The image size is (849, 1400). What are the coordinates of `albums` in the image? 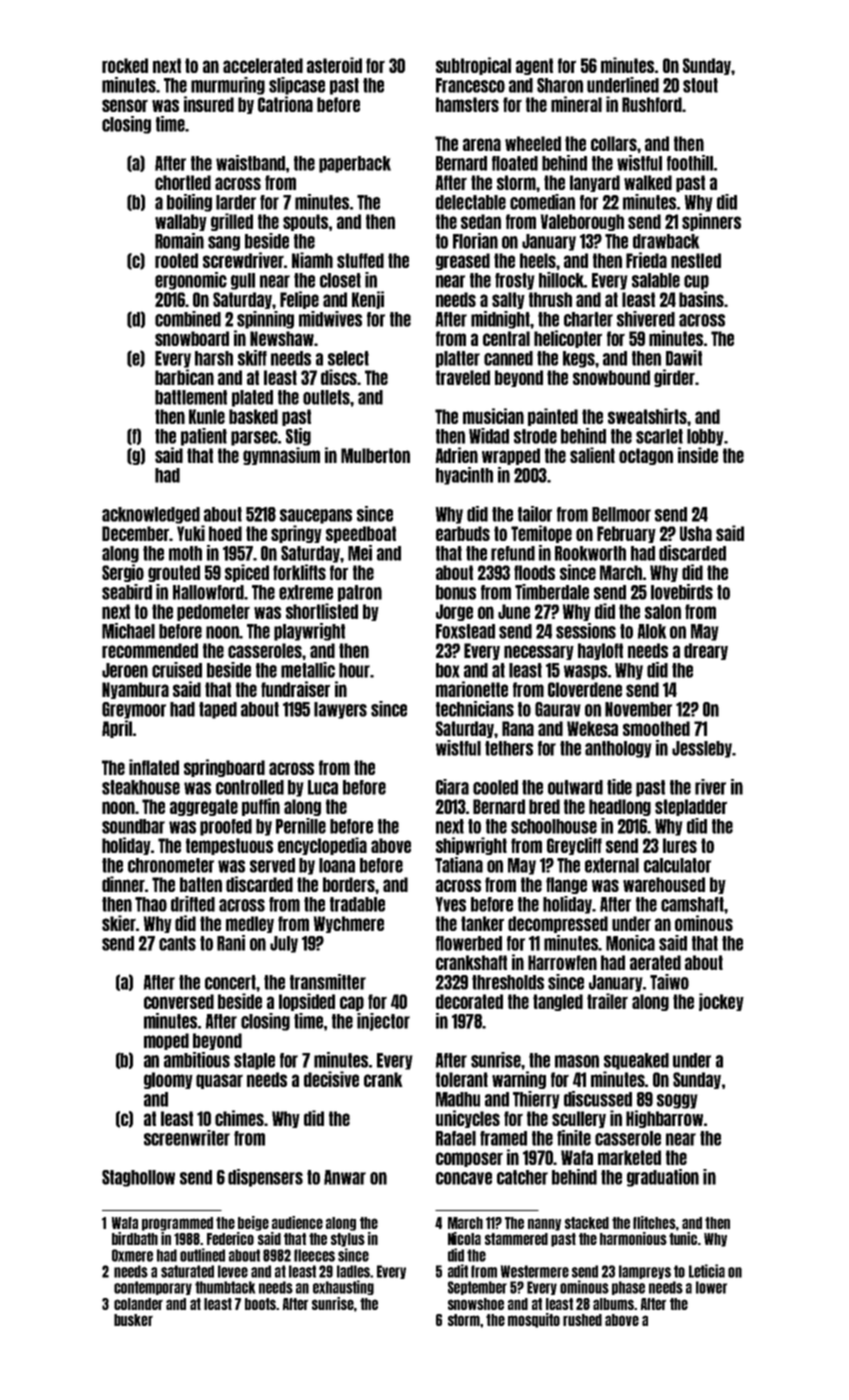 It's located at (613, 1304).
